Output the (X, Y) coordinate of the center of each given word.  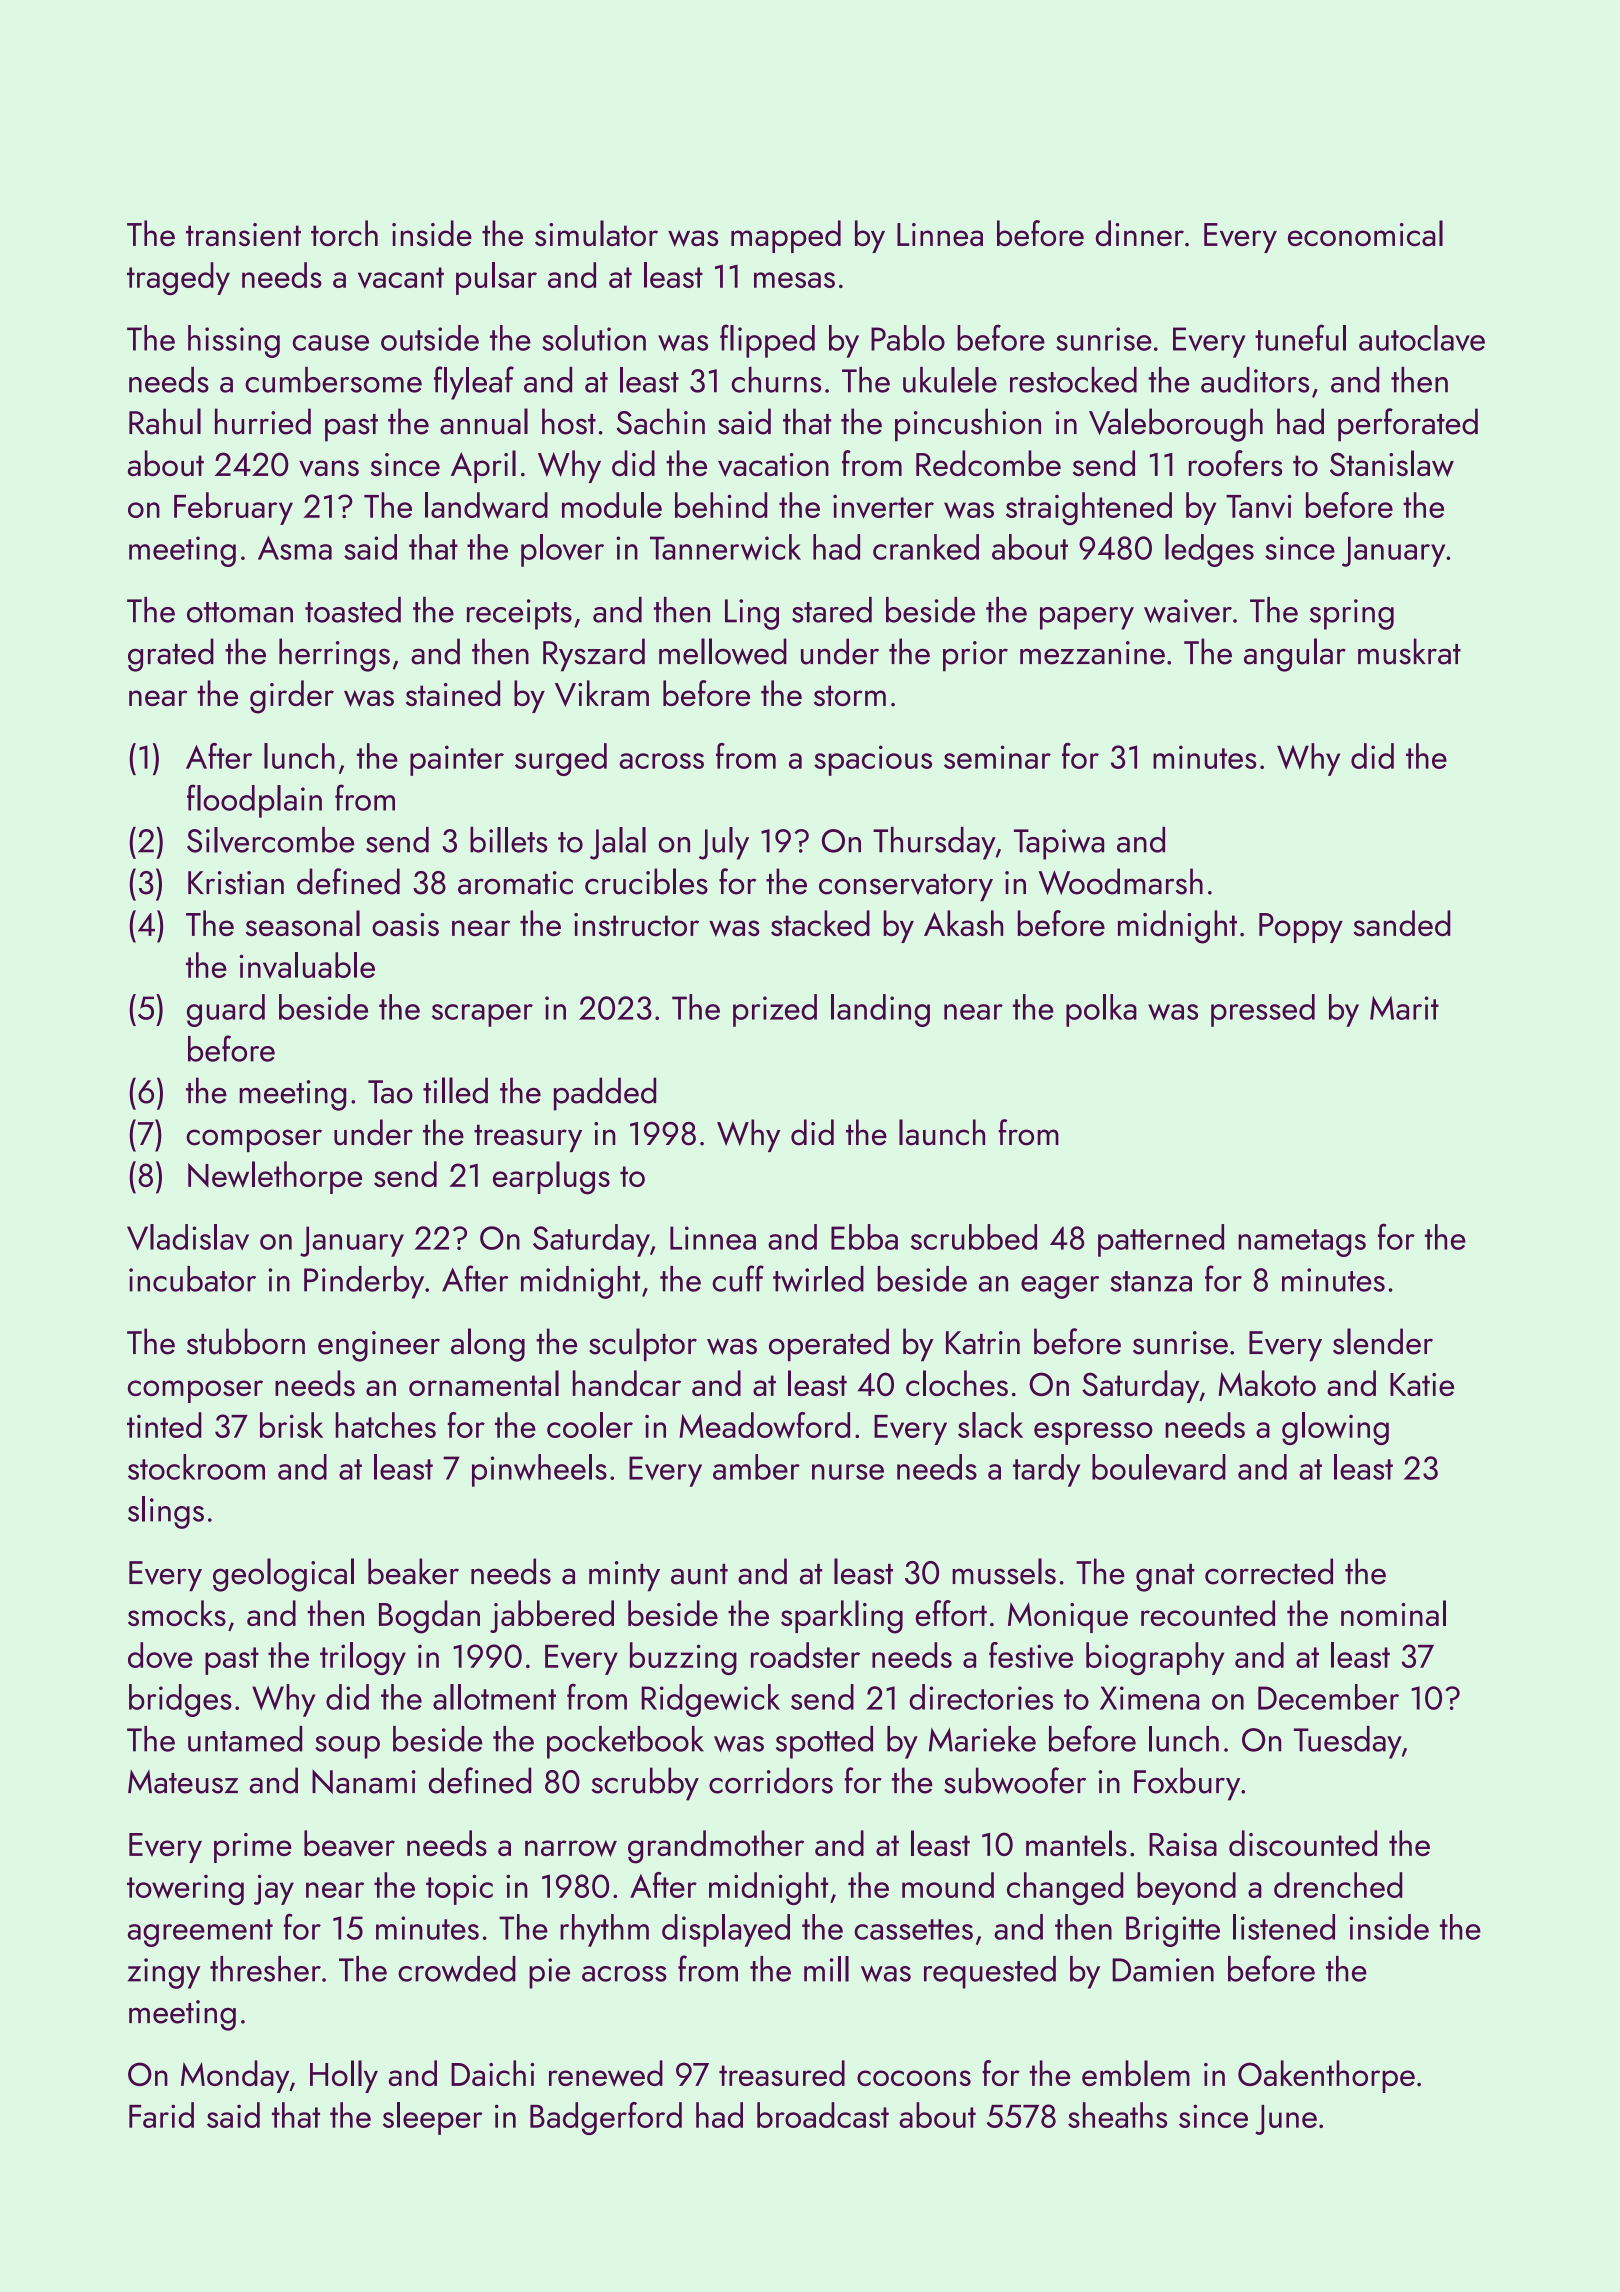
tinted (164, 1425)
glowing (1335, 1428)
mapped (786, 236)
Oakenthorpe (1326, 2076)
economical (1365, 233)
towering (185, 1889)
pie (549, 1973)
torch (344, 233)
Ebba (864, 1237)
